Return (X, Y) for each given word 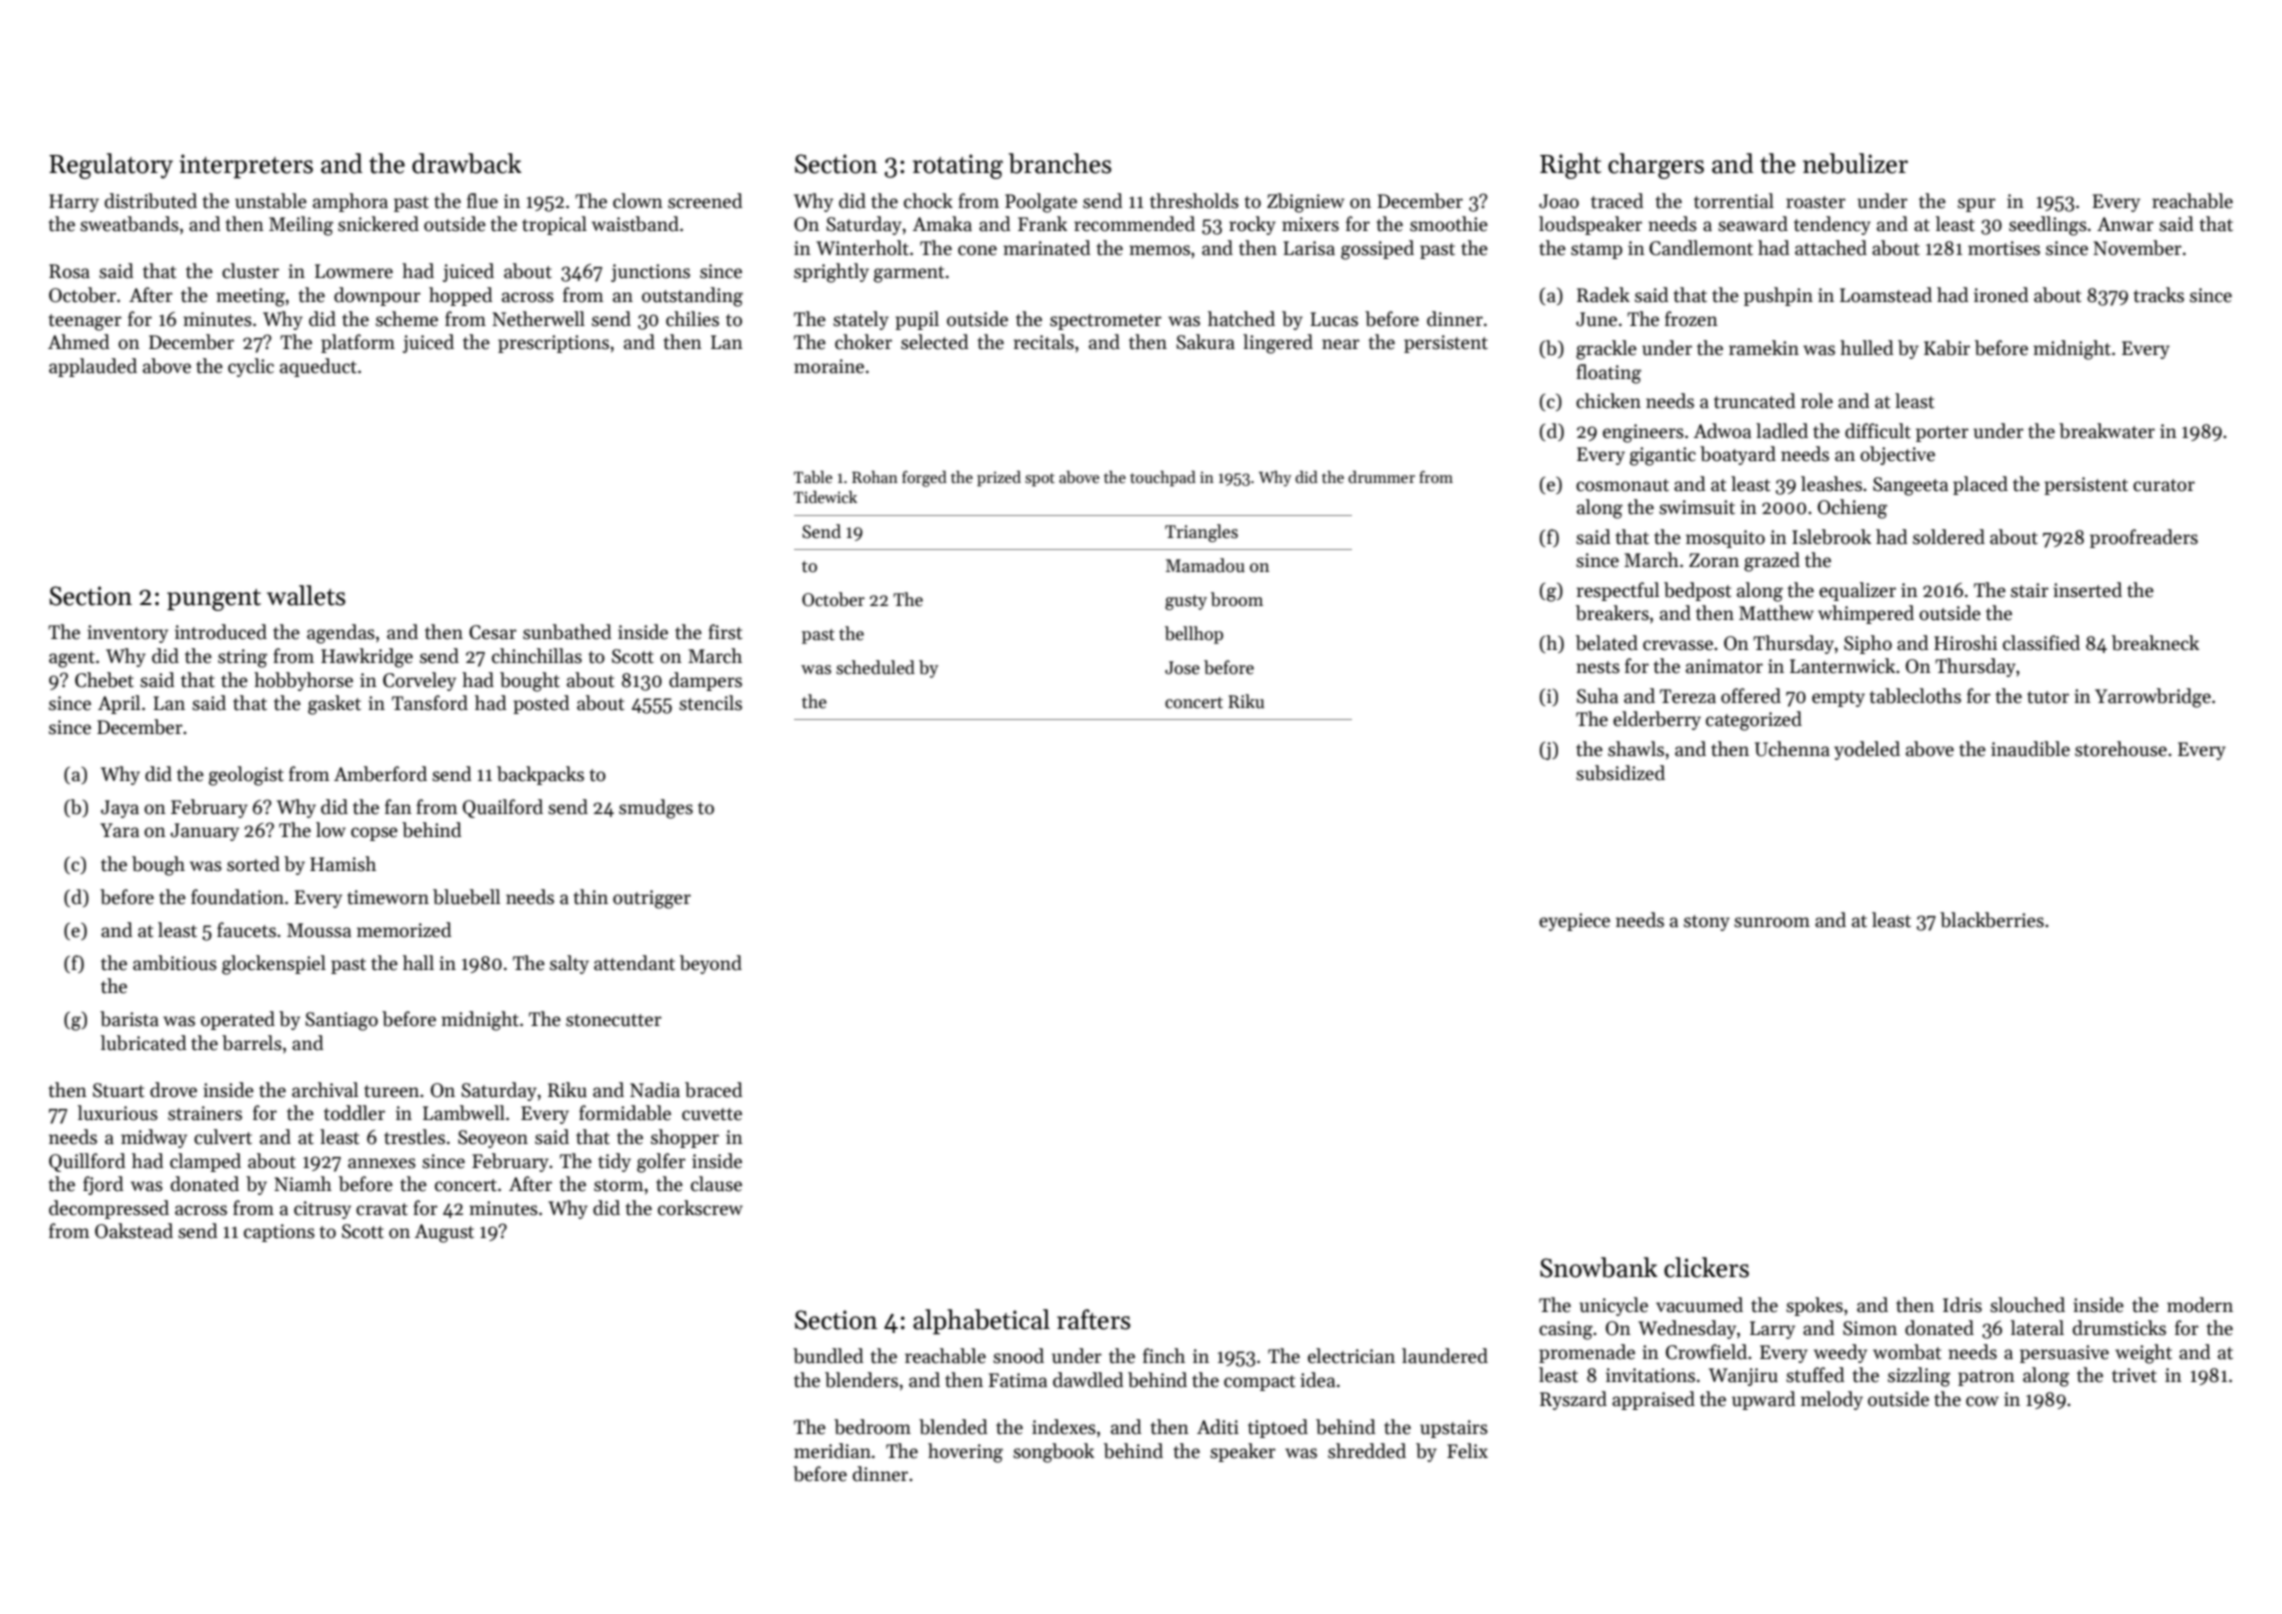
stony (1707, 923)
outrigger (652, 899)
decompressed (109, 1209)
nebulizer (1855, 163)
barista (129, 1019)
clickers (1706, 1267)
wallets (306, 595)
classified (2041, 643)
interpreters (246, 166)
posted (541, 704)
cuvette (712, 1114)
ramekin (1764, 348)
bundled (828, 1356)
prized (999, 479)
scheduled (875, 667)
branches (1060, 163)
